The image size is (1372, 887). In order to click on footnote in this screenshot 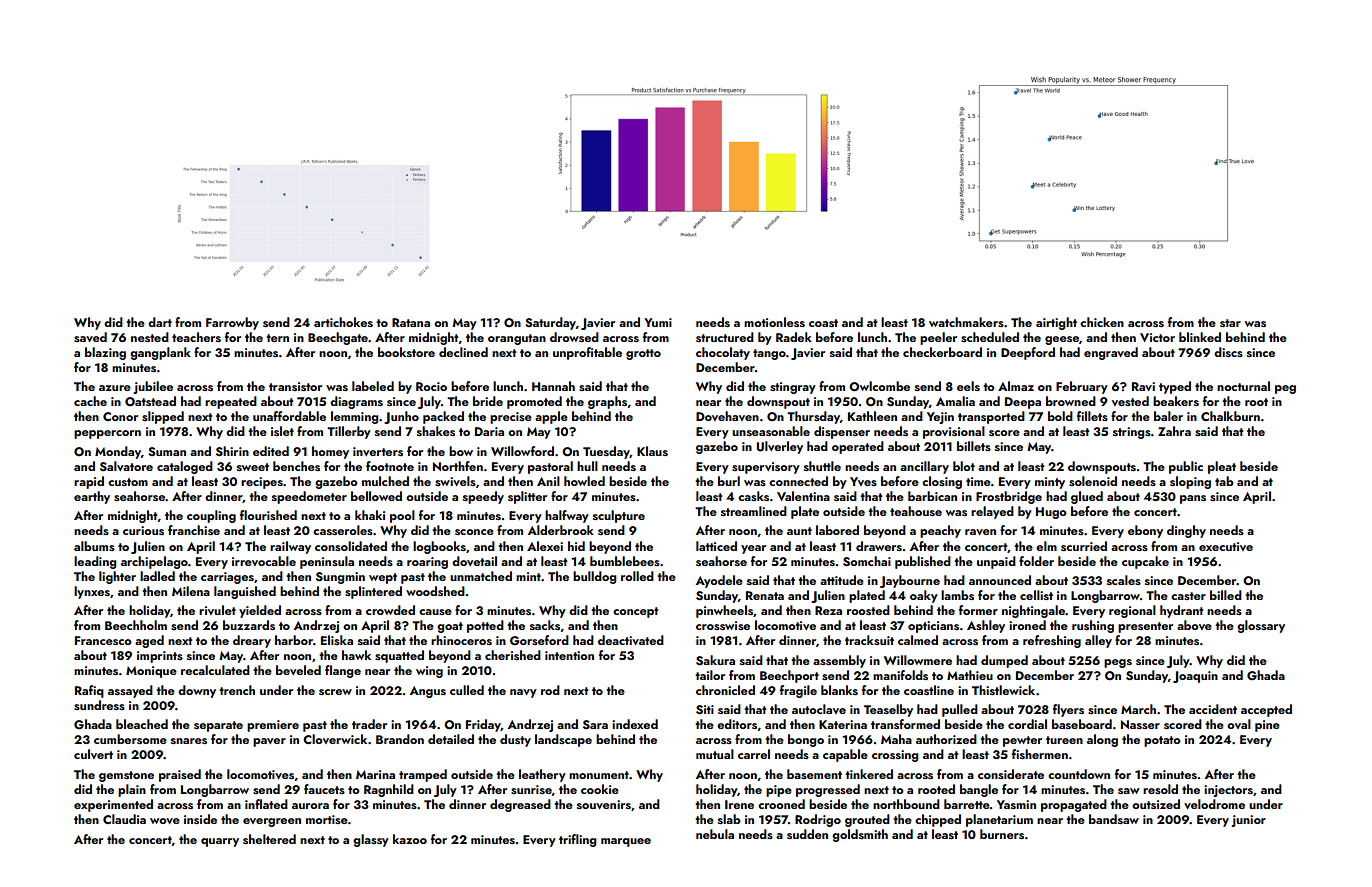, I will do `click(390, 466)`.
